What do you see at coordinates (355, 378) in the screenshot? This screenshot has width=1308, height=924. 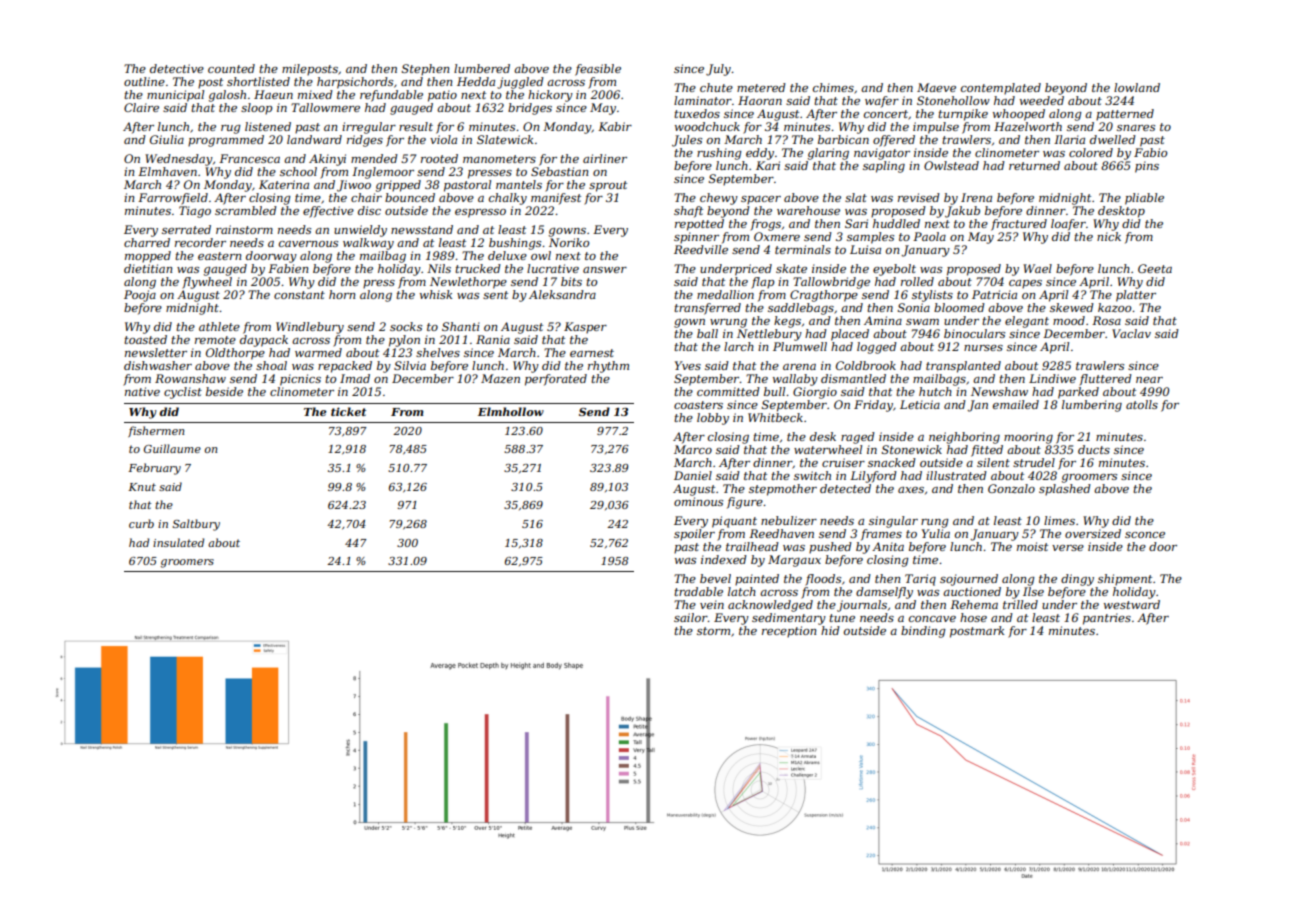 I see `Imad` at bounding box center [355, 378].
